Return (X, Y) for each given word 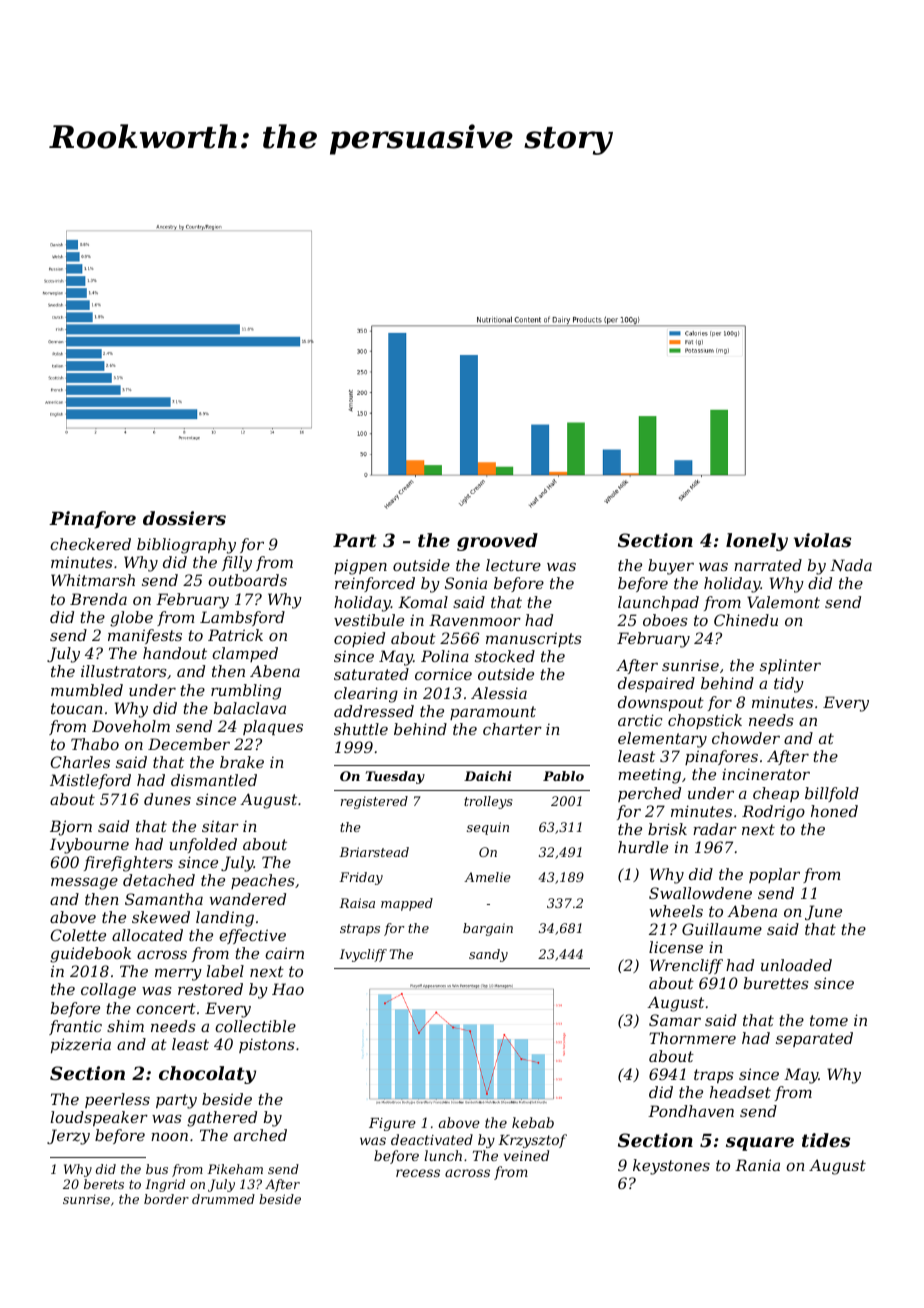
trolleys (488, 802)
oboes (665, 620)
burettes (776, 983)
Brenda (98, 599)
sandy (488, 955)
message (84, 883)
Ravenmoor (475, 620)
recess (418, 1173)
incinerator (766, 774)
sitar (220, 826)
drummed (223, 1199)
